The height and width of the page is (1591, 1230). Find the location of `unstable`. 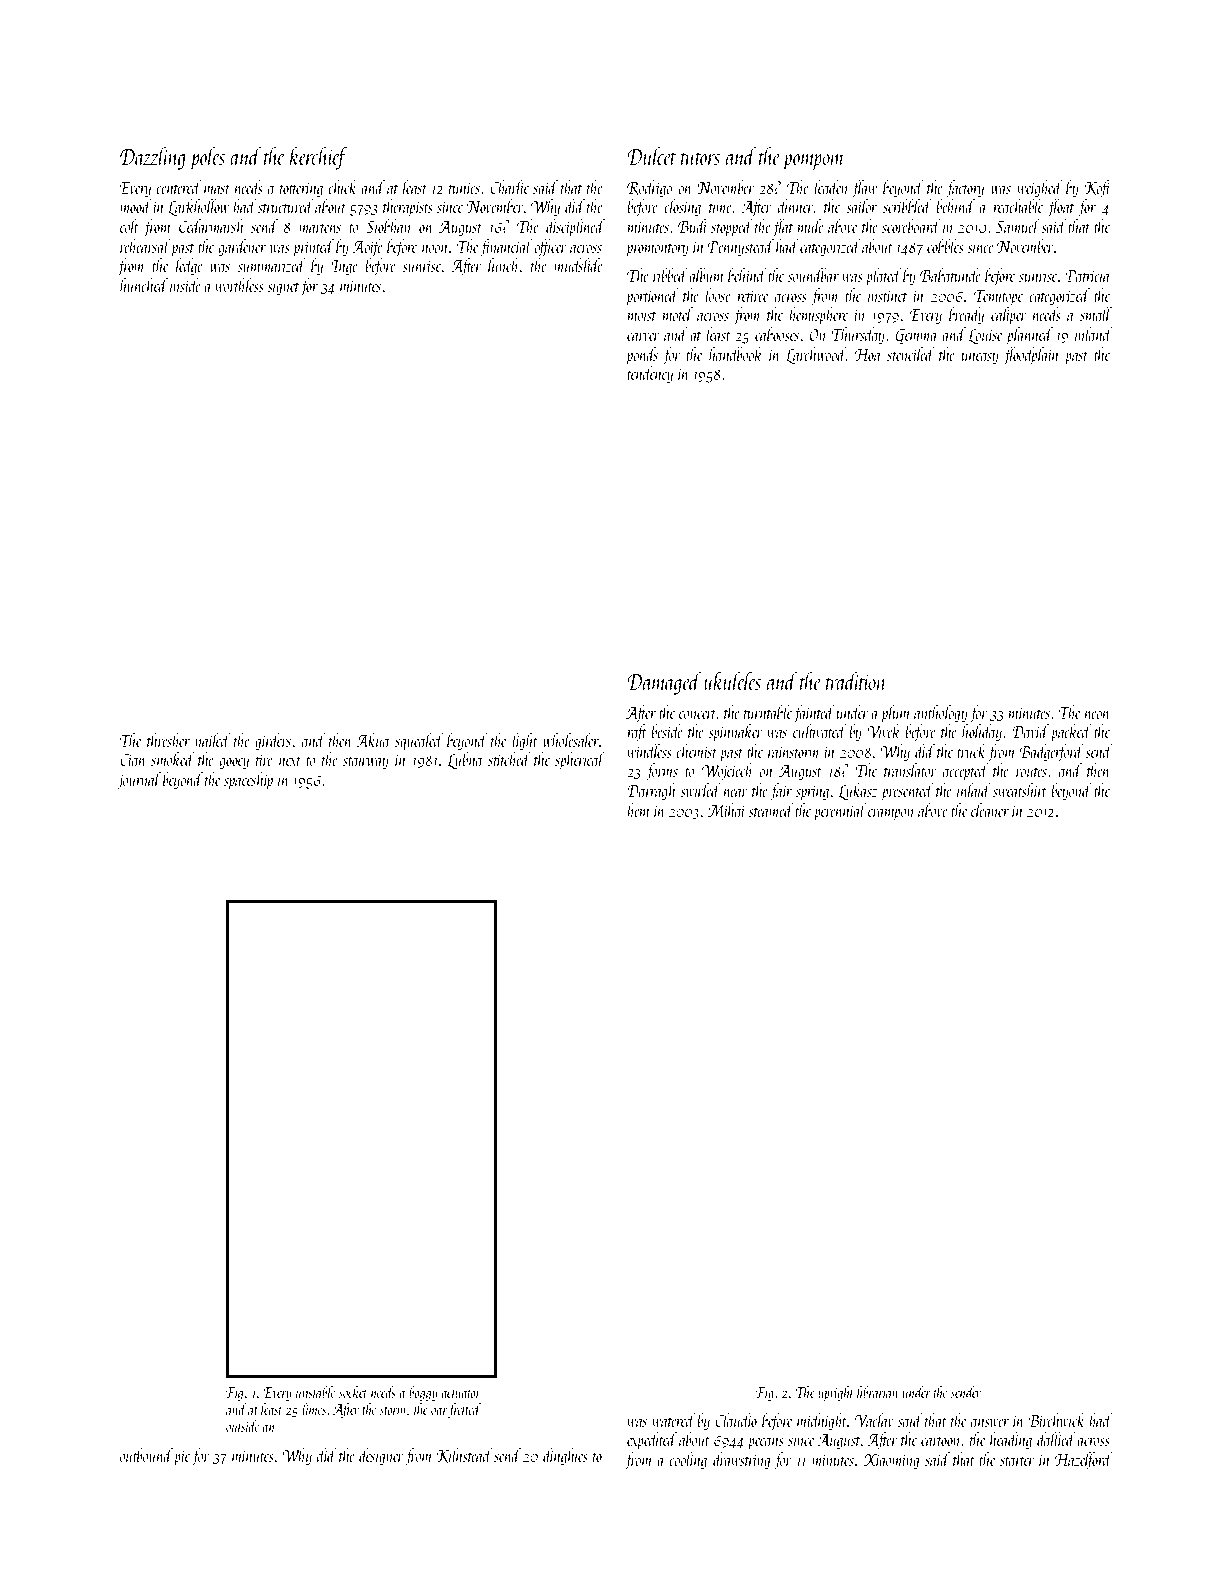

unstable is located at coordinates (315, 1392).
